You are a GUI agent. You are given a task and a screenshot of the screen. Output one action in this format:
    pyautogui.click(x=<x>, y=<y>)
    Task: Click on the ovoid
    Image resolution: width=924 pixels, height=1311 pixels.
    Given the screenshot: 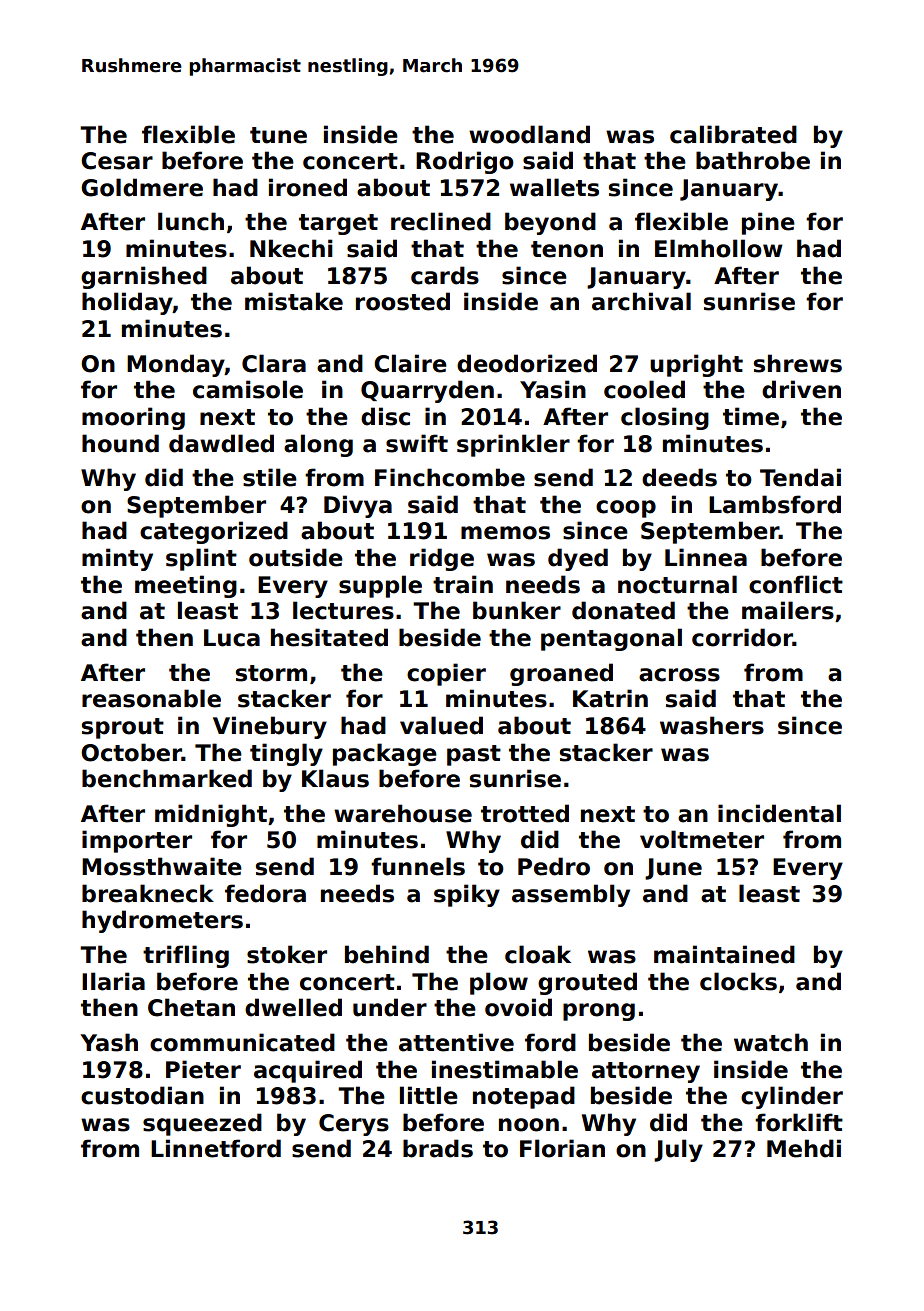 What is the action you would take?
    pyautogui.click(x=518, y=1007)
